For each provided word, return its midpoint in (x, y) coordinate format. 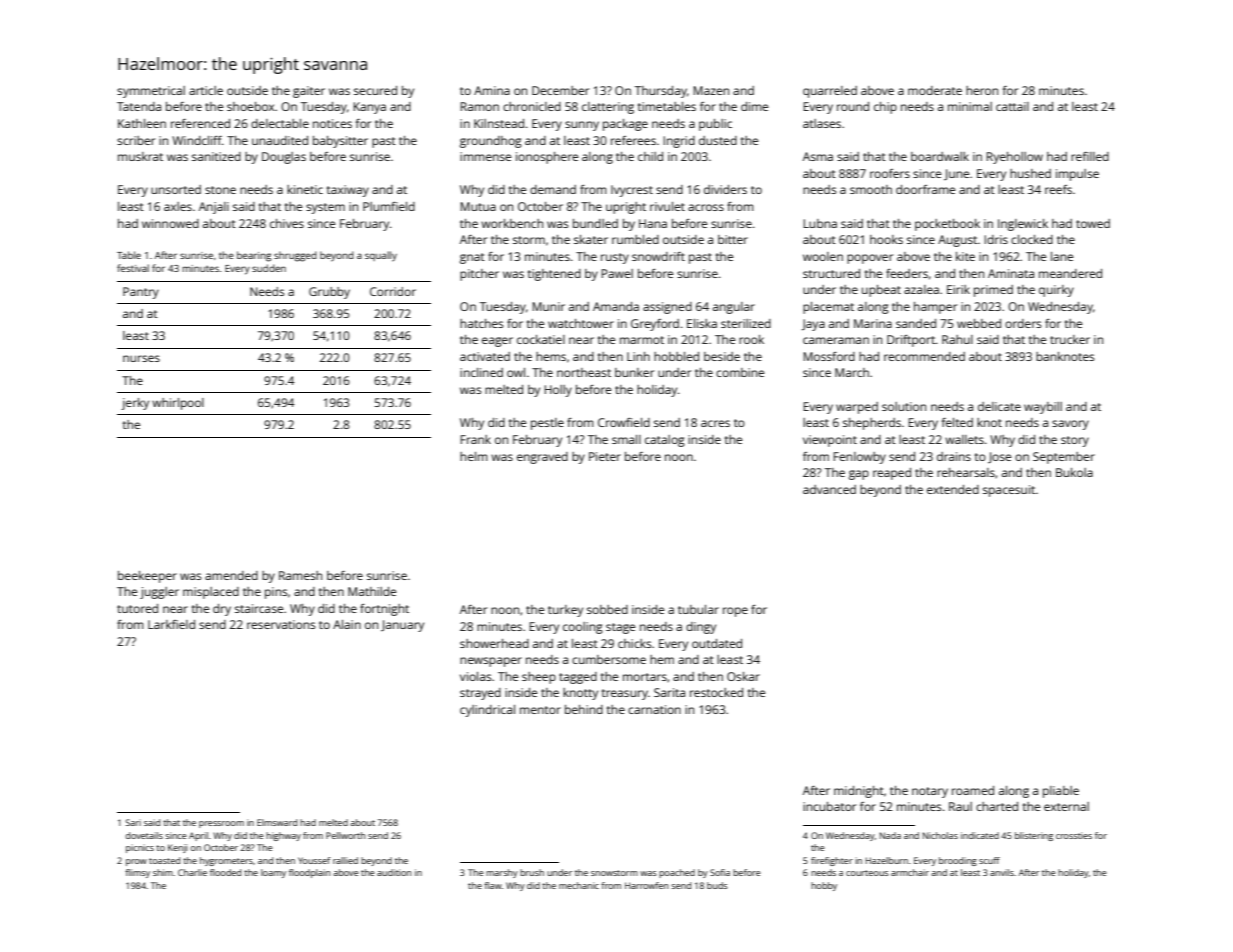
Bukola (1074, 472)
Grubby (329, 293)
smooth (871, 189)
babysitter (340, 142)
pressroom (221, 824)
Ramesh (300, 575)
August (957, 241)
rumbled (635, 239)
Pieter (605, 456)
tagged (578, 678)
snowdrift (658, 256)
